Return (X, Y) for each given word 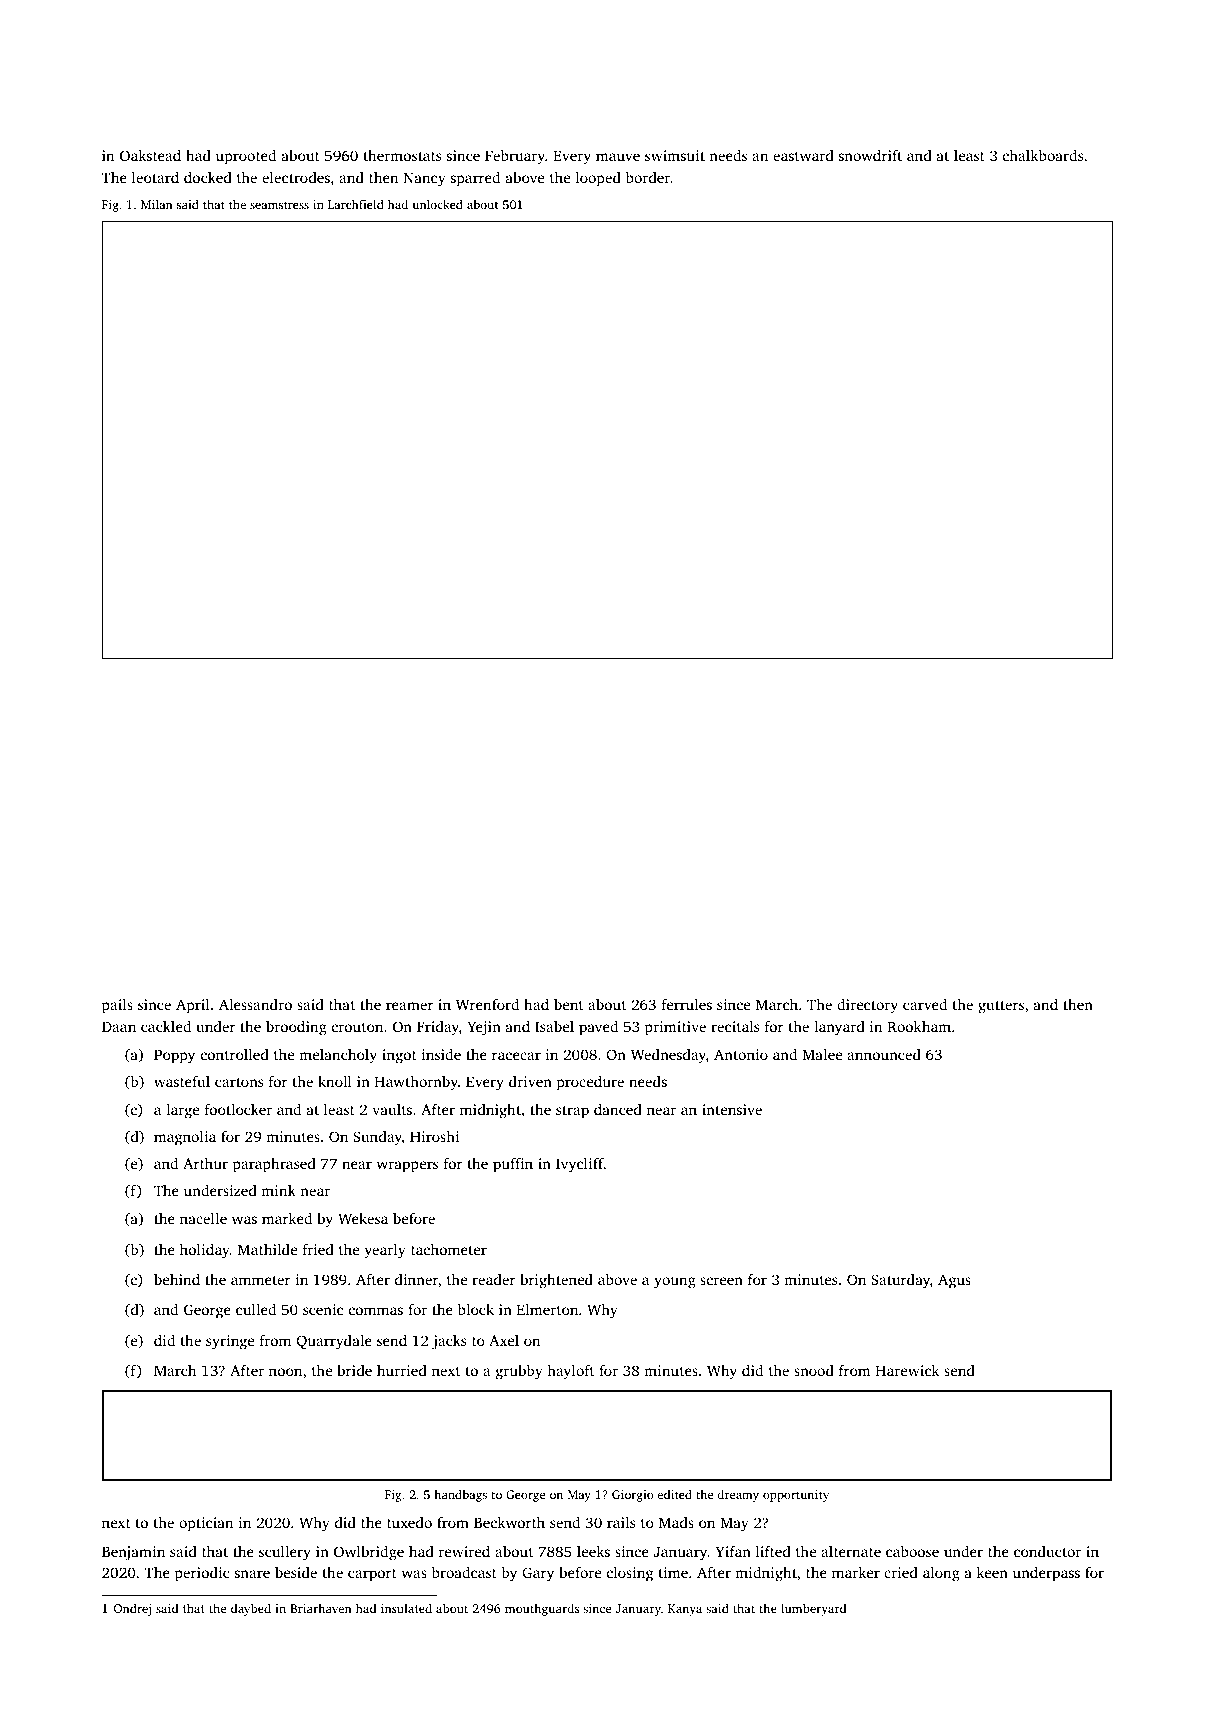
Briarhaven (321, 1608)
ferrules (687, 1004)
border (648, 177)
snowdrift (870, 155)
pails (117, 1006)
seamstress (279, 205)
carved (925, 1004)
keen (992, 1572)
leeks (593, 1551)
